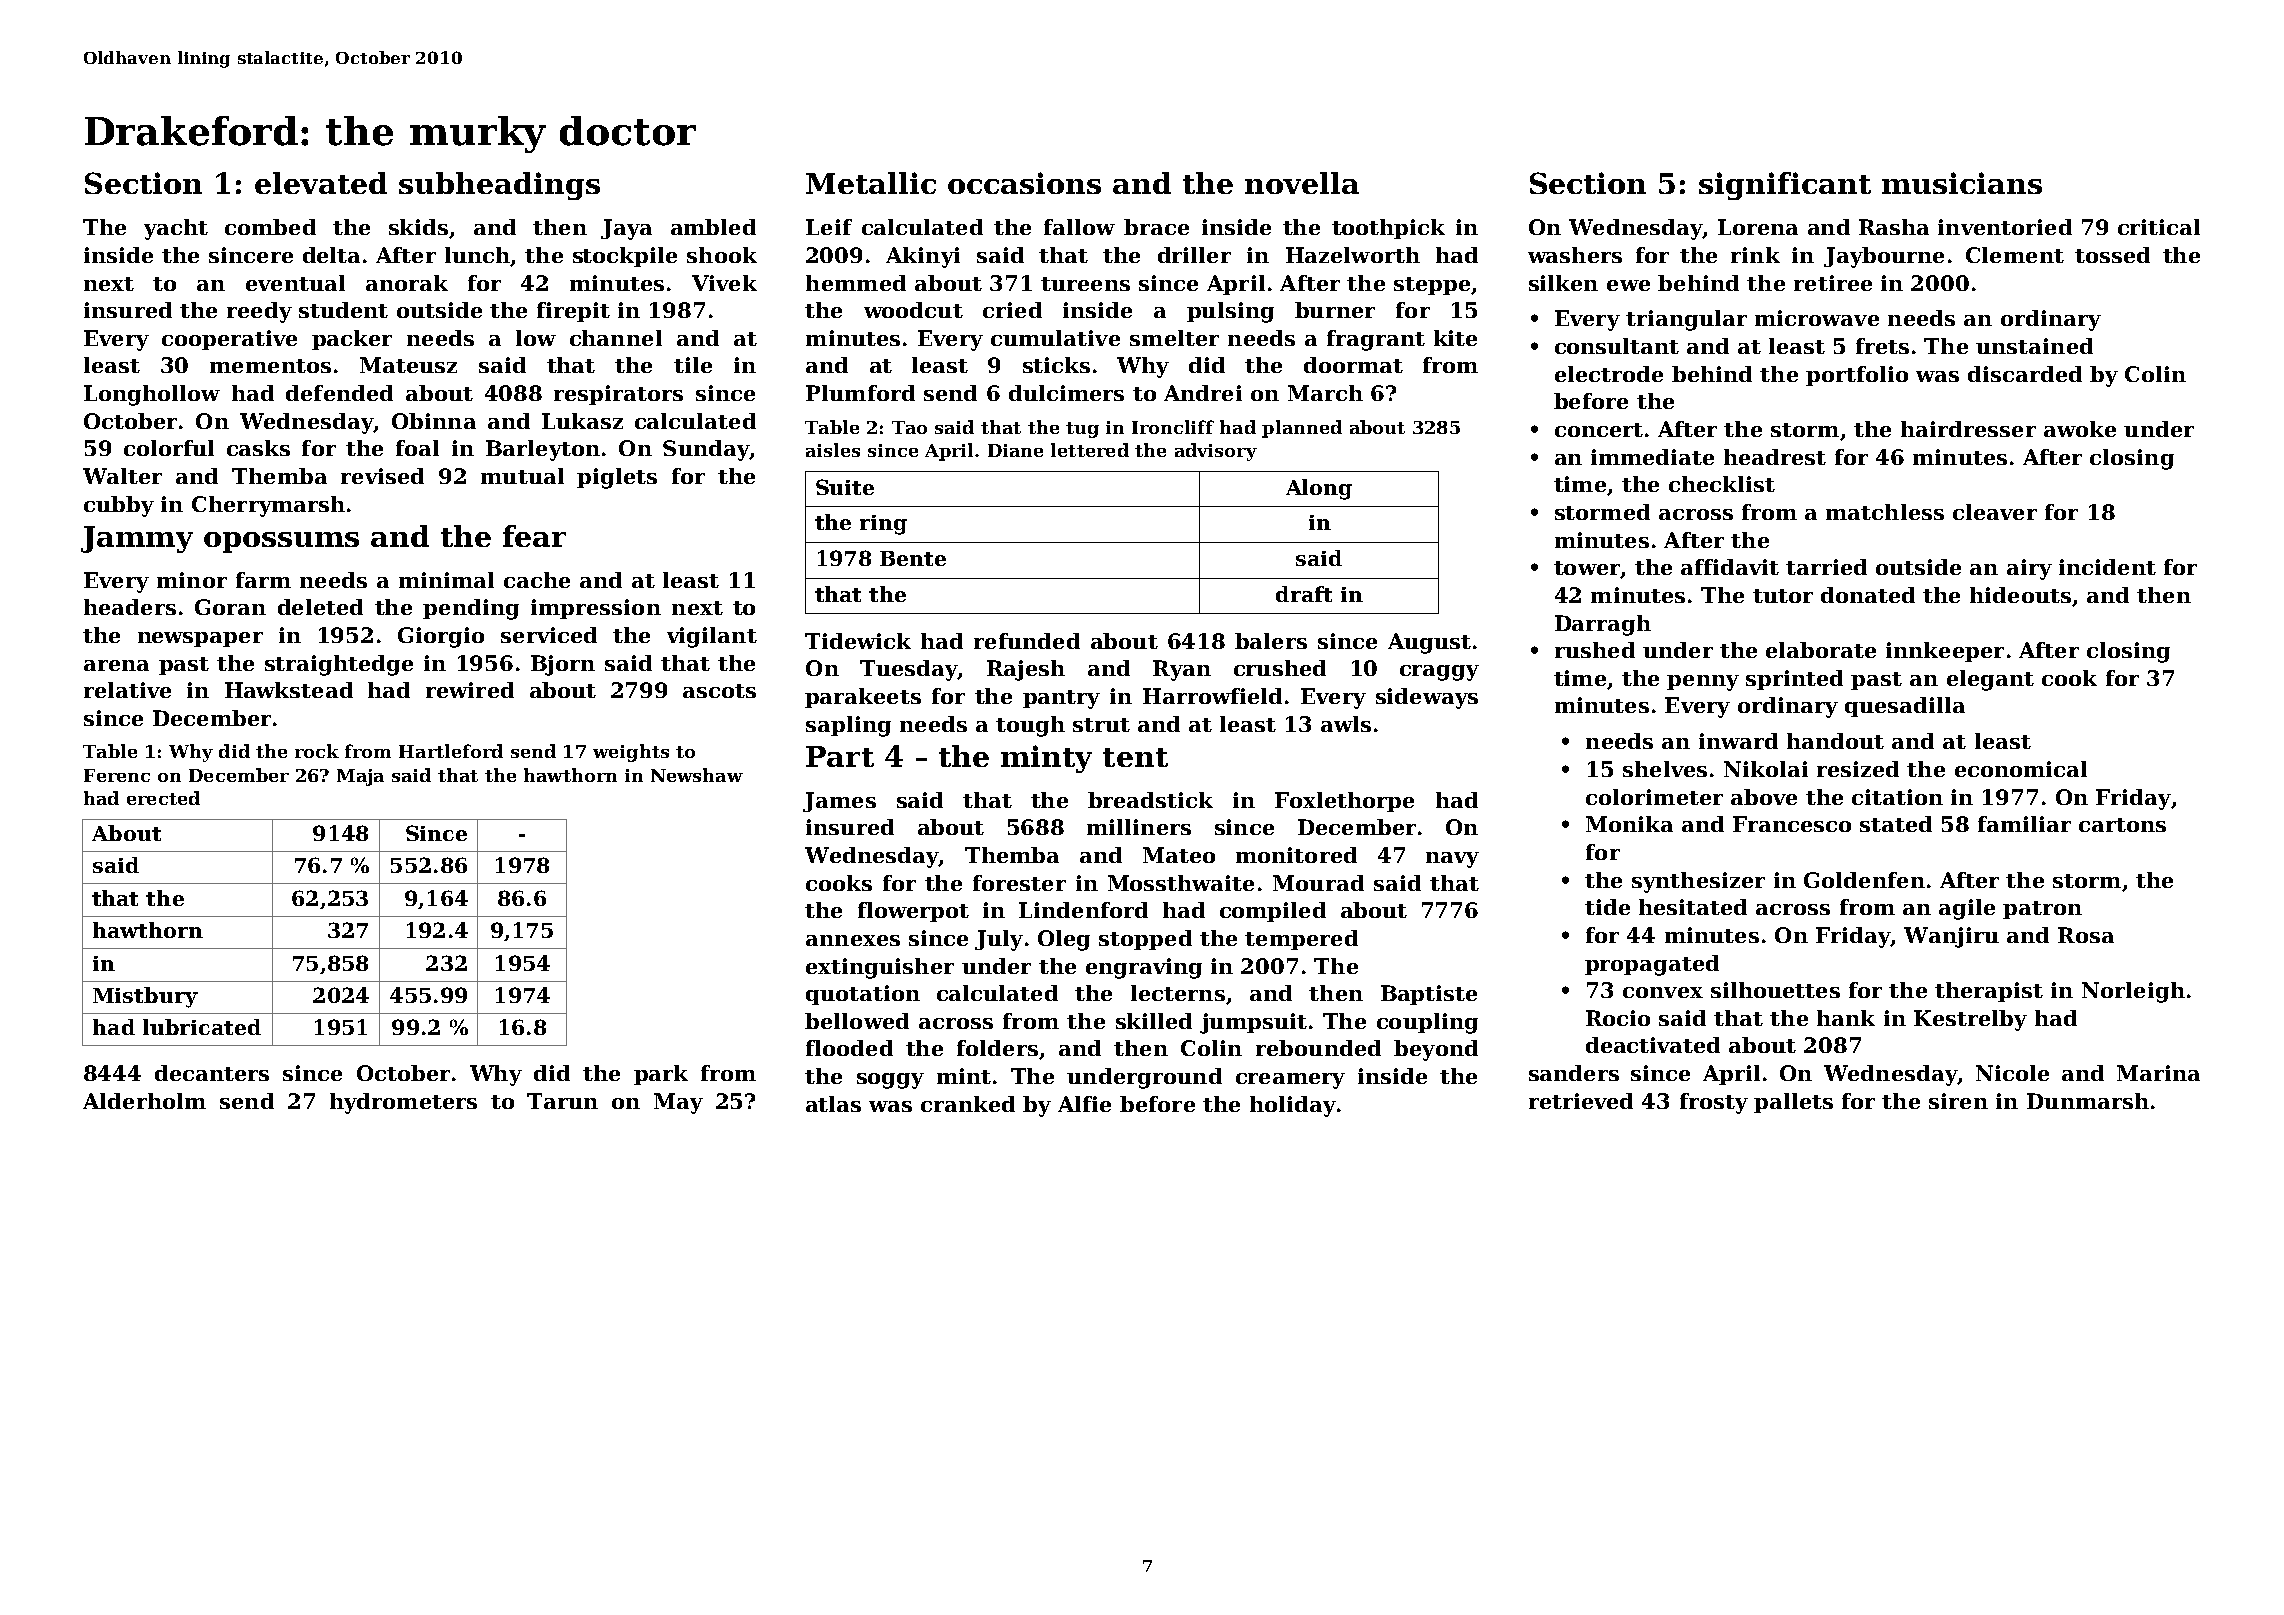 The width and height of the document is (2284, 1615). What do you see at coordinates (1212, 696) in the document?
I see `Harrowfield` at bounding box center [1212, 696].
